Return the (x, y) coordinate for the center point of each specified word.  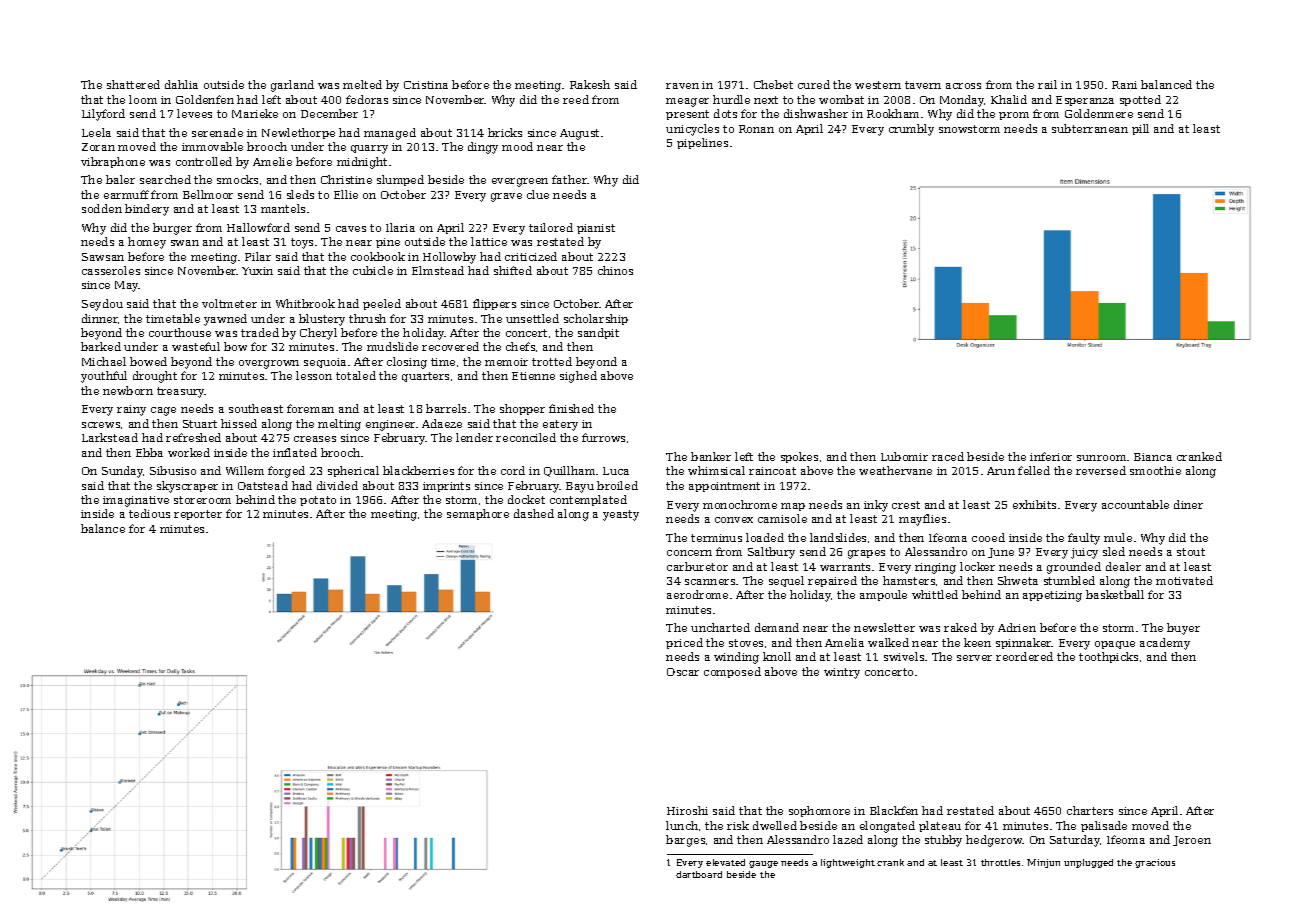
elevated (725, 862)
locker (977, 566)
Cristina (426, 85)
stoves (746, 643)
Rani (1124, 85)
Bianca (1153, 457)
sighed (578, 377)
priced (684, 643)
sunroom (1101, 458)
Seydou (102, 305)
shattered (133, 84)
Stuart (200, 424)
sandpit (598, 333)
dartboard (699, 874)
